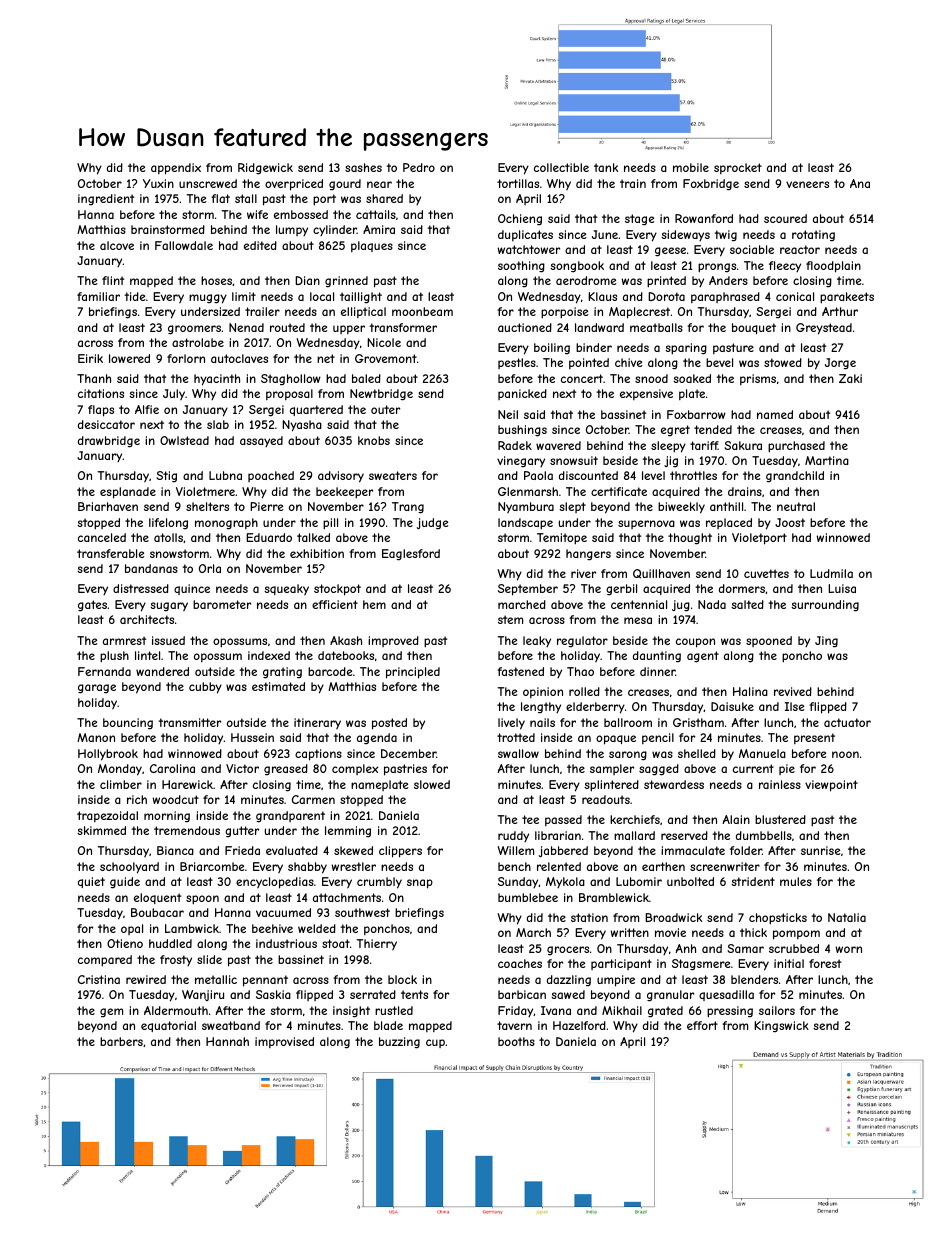 Image resolution: width=952 pixels, height=1233 pixels. I want to click on complex, so click(355, 769).
